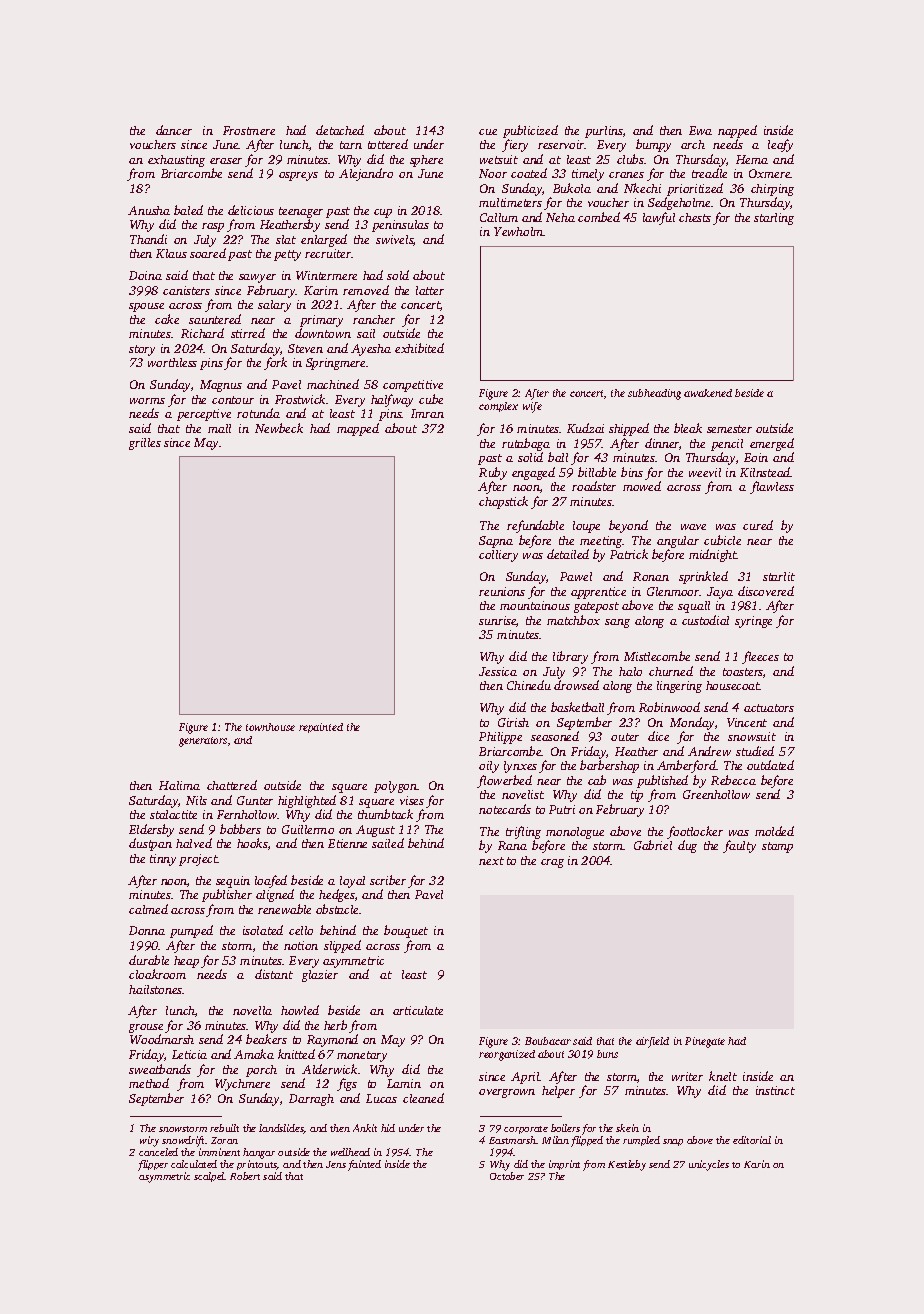 The width and height of the page is (924, 1314). What do you see at coordinates (779, 576) in the page?
I see `starlit` at bounding box center [779, 576].
